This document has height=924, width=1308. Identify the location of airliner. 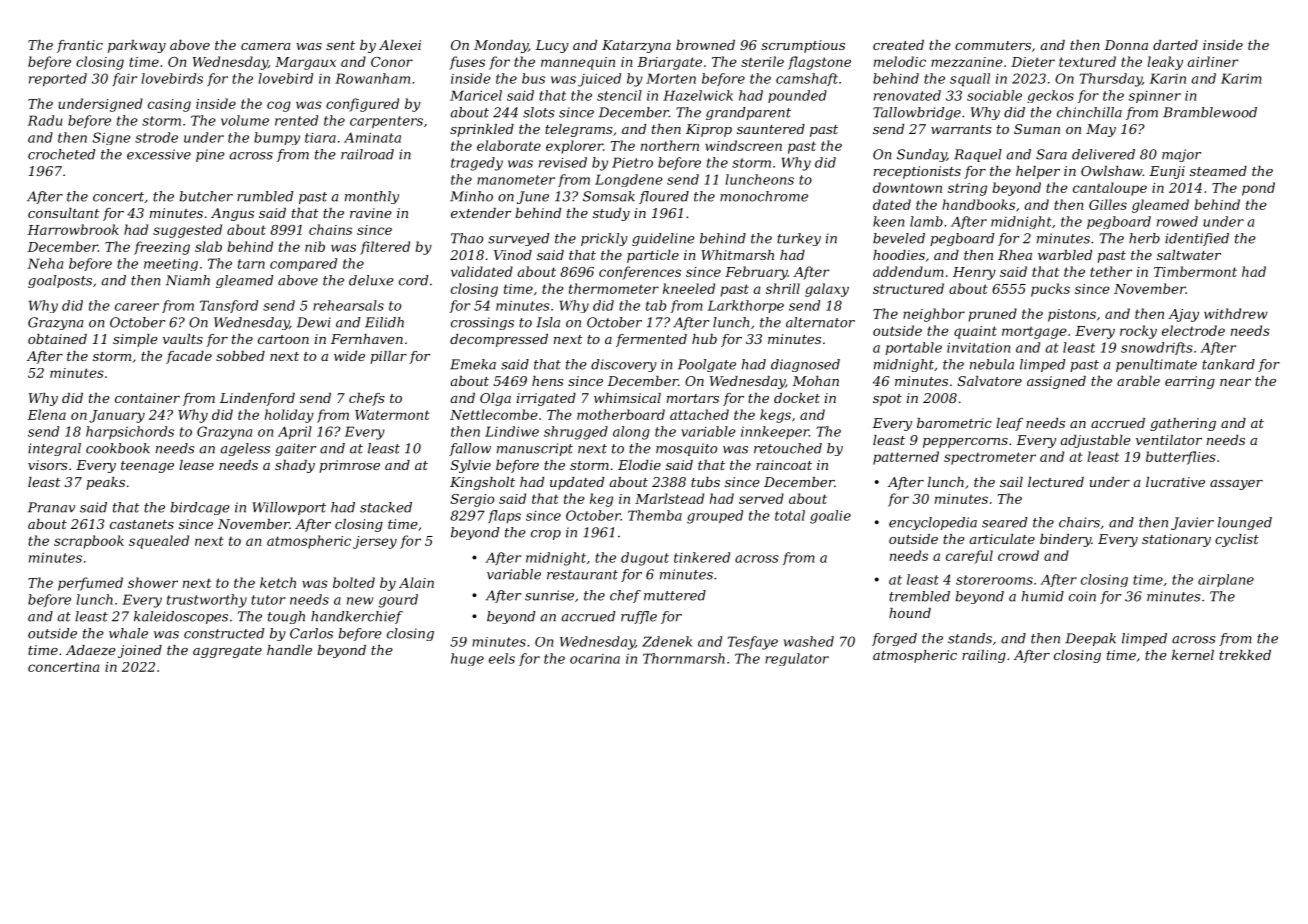
(1212, 61).
